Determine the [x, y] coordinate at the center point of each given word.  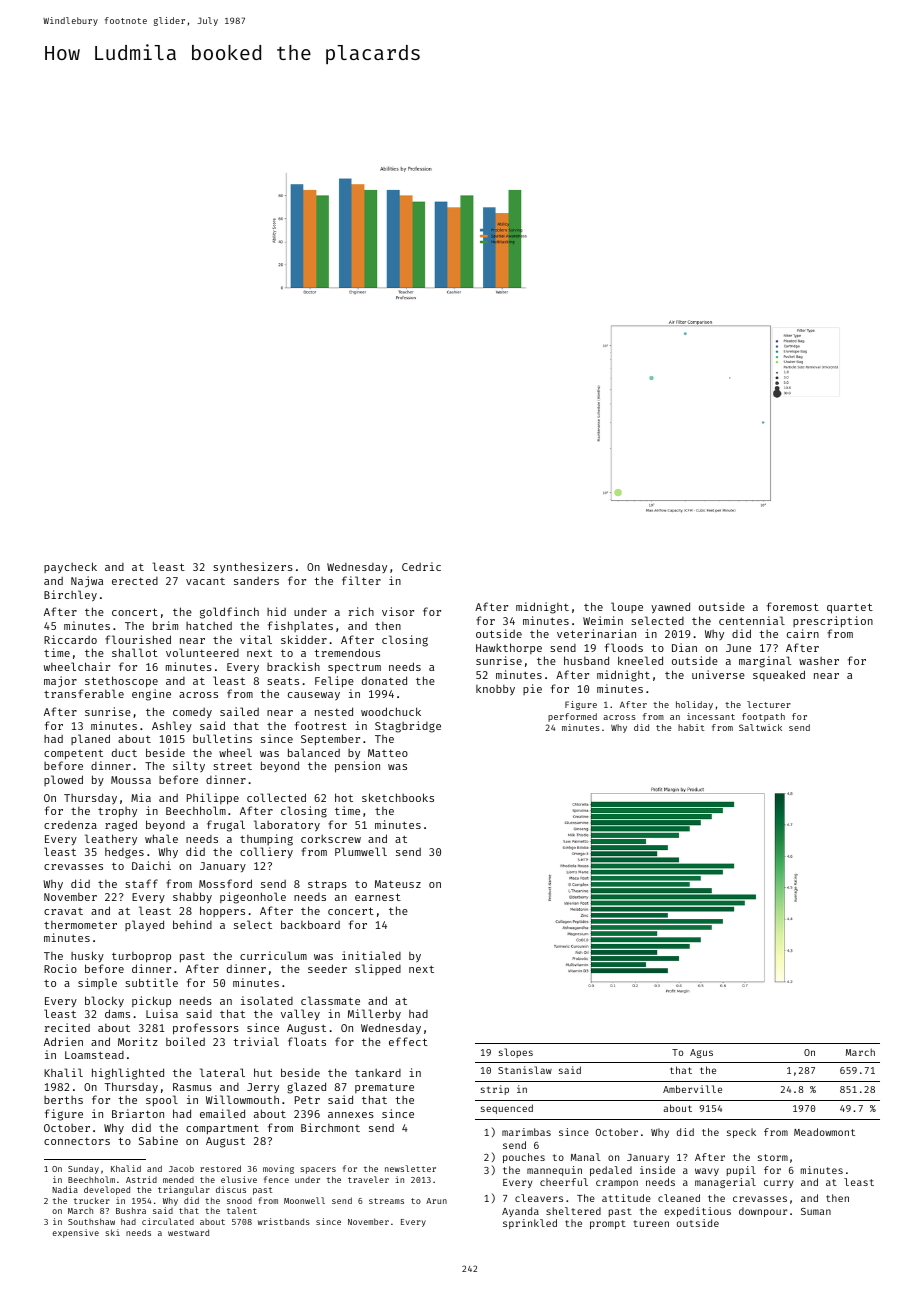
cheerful [564, 1182]
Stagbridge [408, 727]
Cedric [421, 566]
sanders [256, 581]
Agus [701, 1053]
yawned [670, 608]
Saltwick [760, 727]
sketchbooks [398, 797]
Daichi [151, 865]
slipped [378, 969]
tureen [651, 1223]
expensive [76, 1233]
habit [691, 727]
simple [97, 983]
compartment [222, 1130]
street [232, 766]
